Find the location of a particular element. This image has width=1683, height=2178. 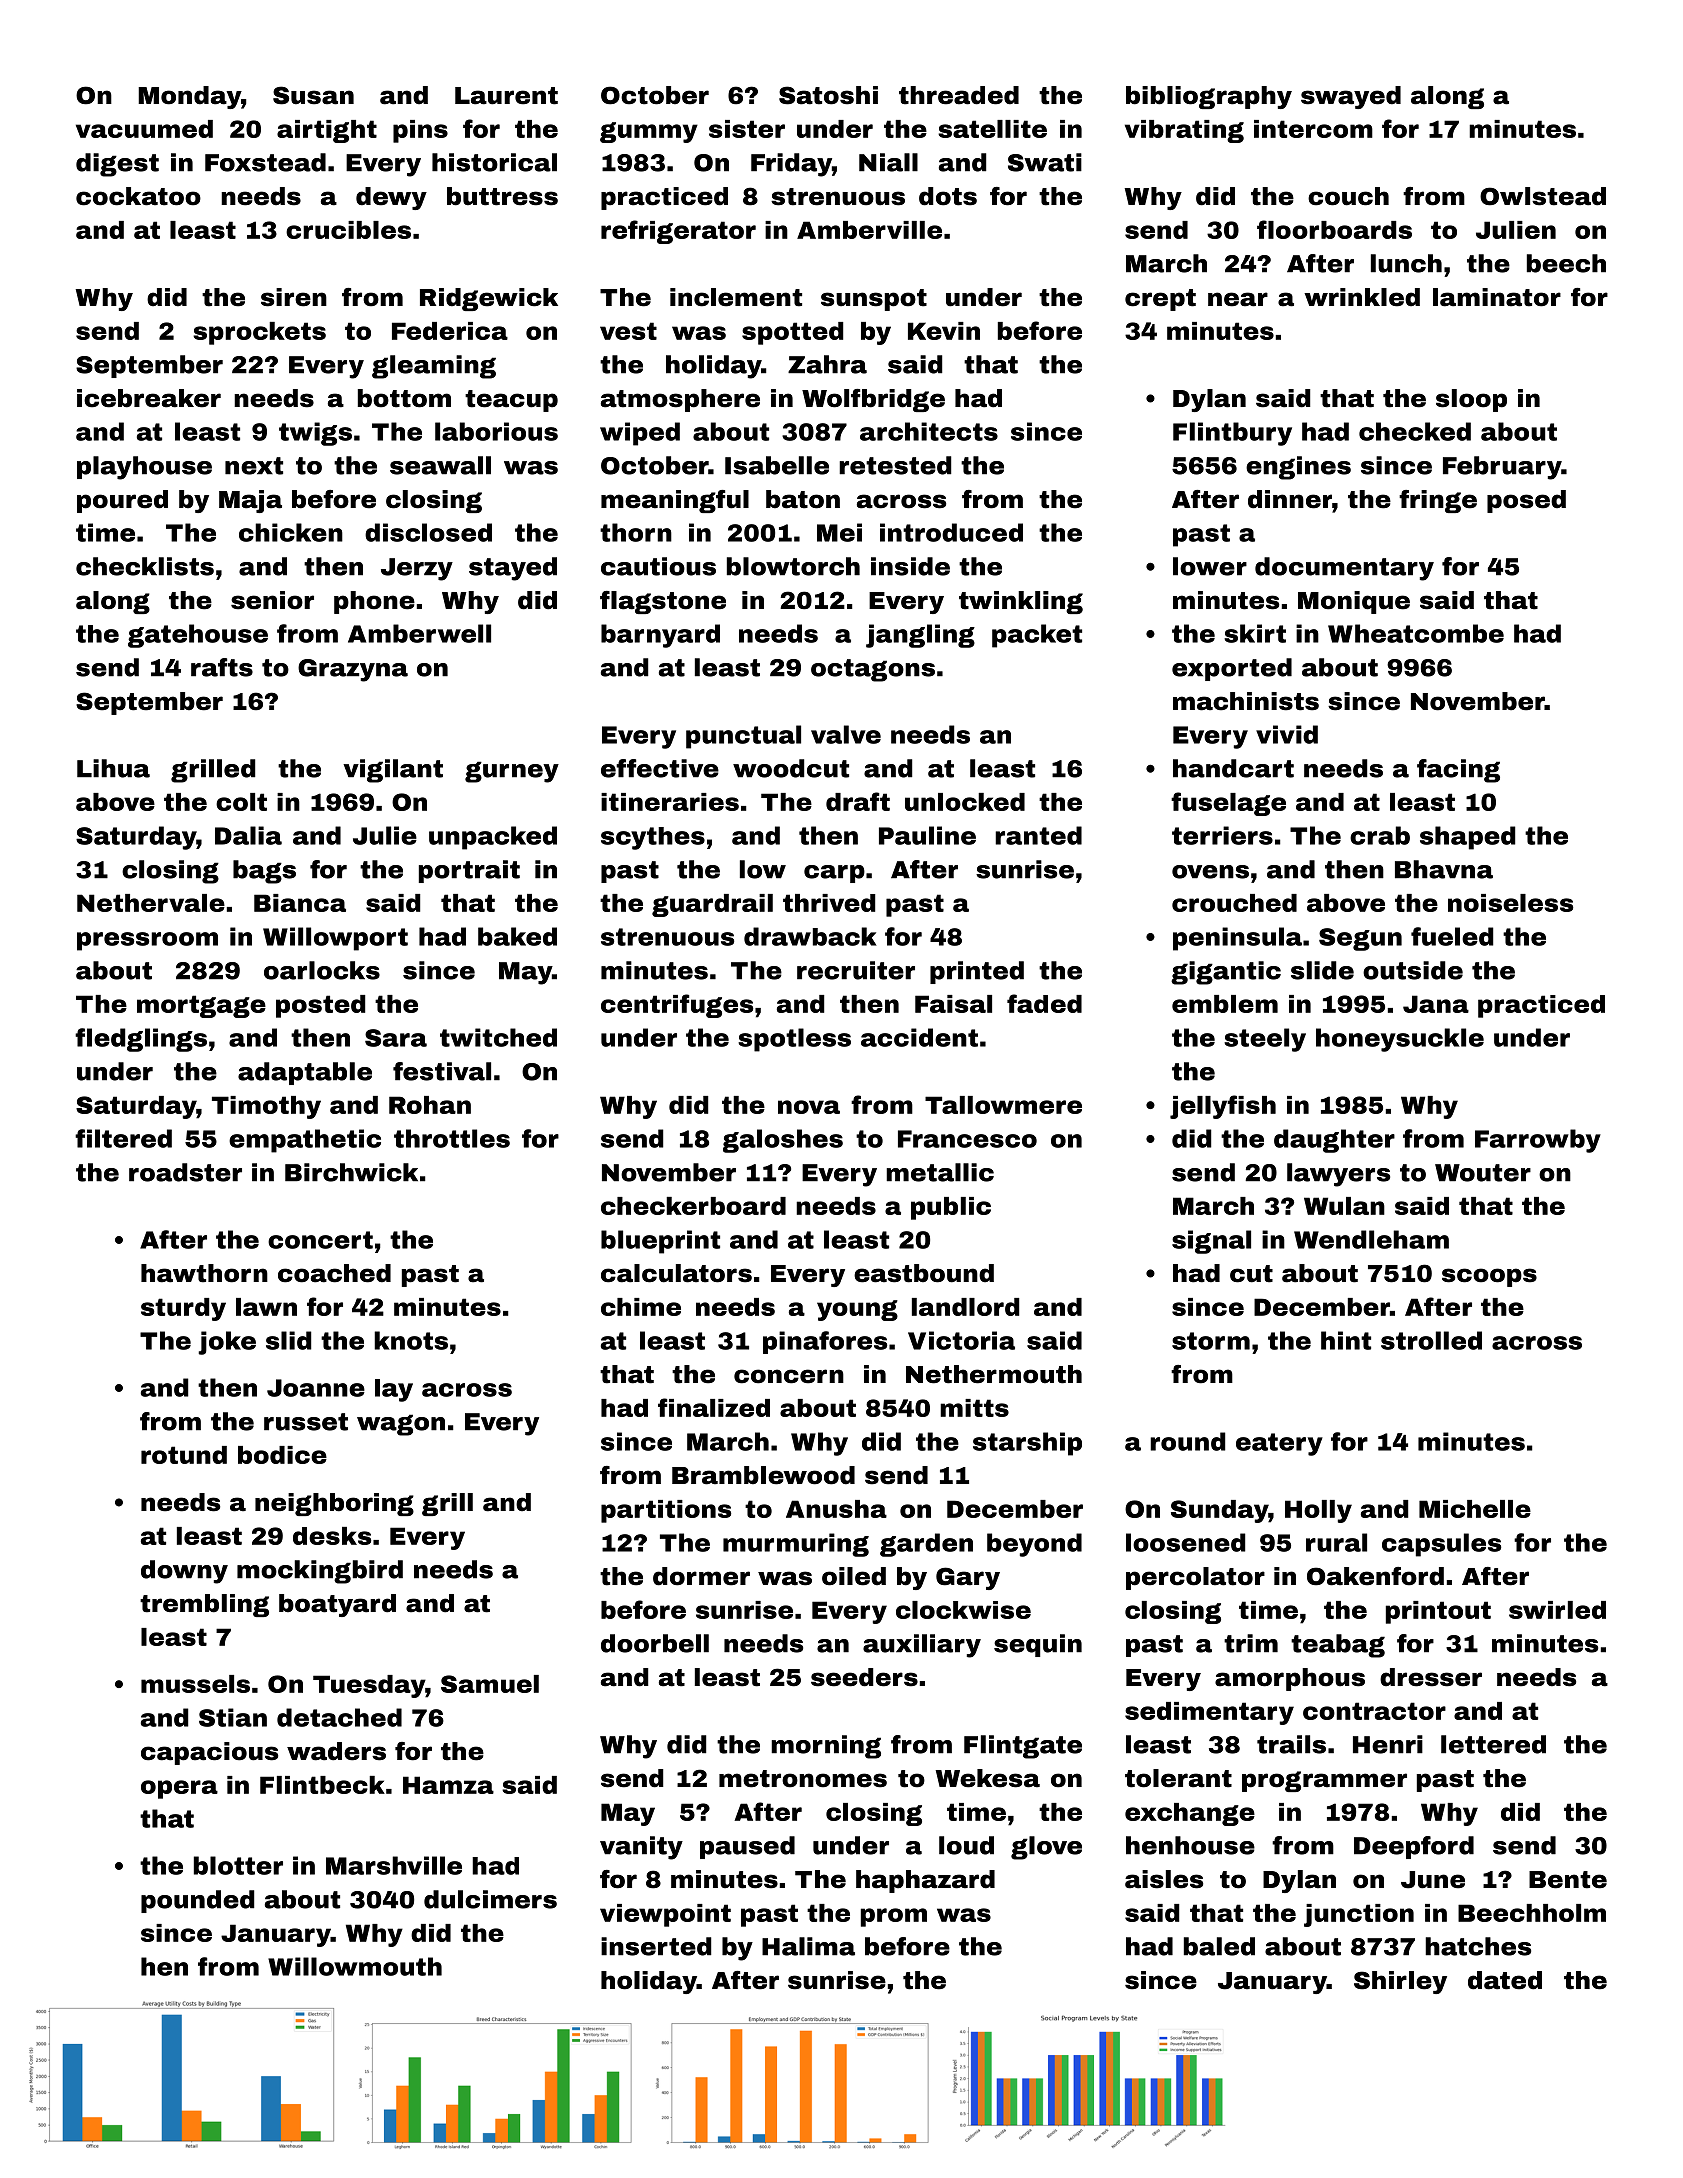

spotless is located at coordinates (794, 1040).
